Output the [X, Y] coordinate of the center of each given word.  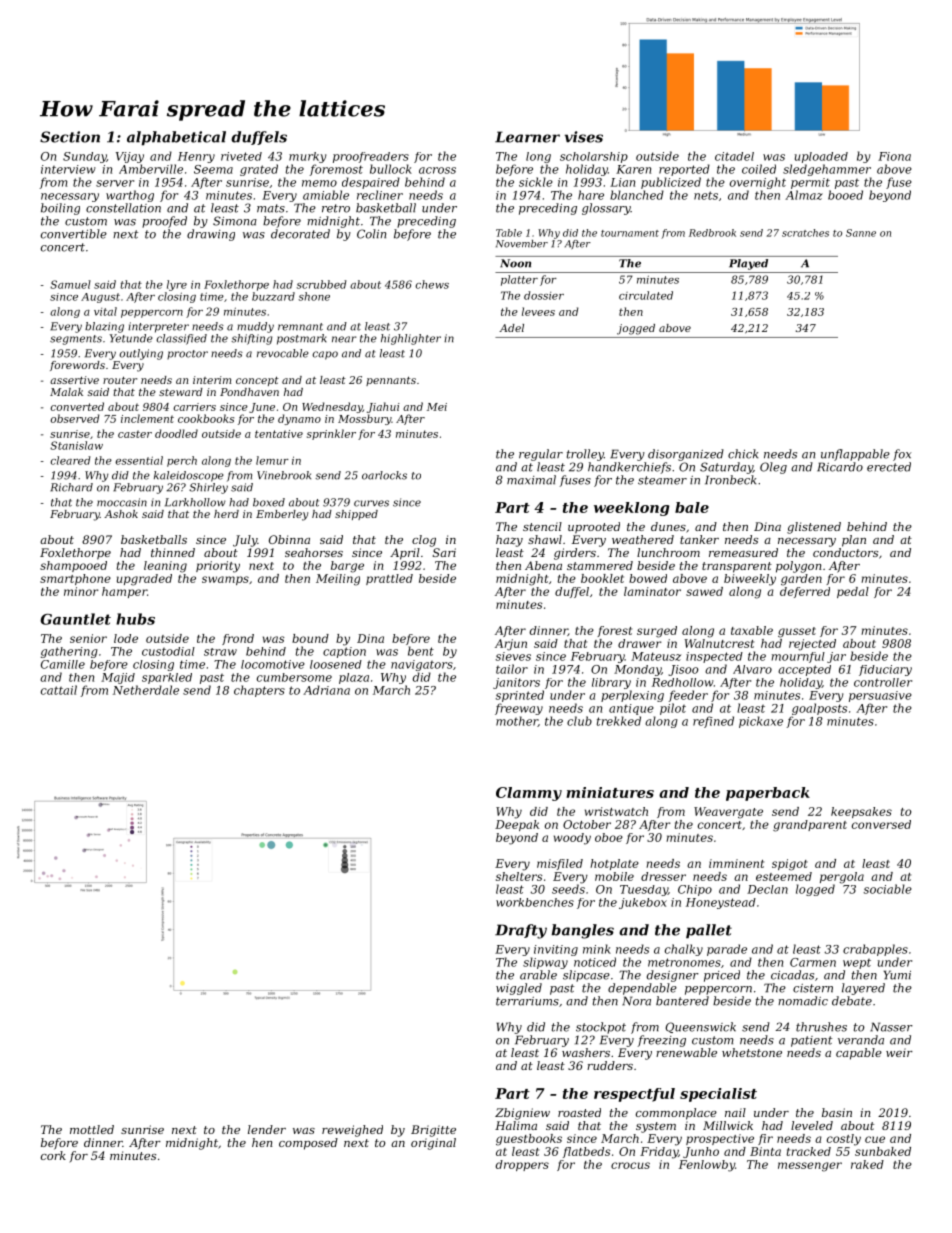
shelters [519, 876]
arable [538, 975]
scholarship [594, 157]
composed [308, 1144]
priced [722, 976]
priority [218, 567]
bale [692, 507]
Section [70, 137]
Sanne [861, 233]
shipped [356, 515]
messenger [810, 1167]
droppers [522, 1165]
